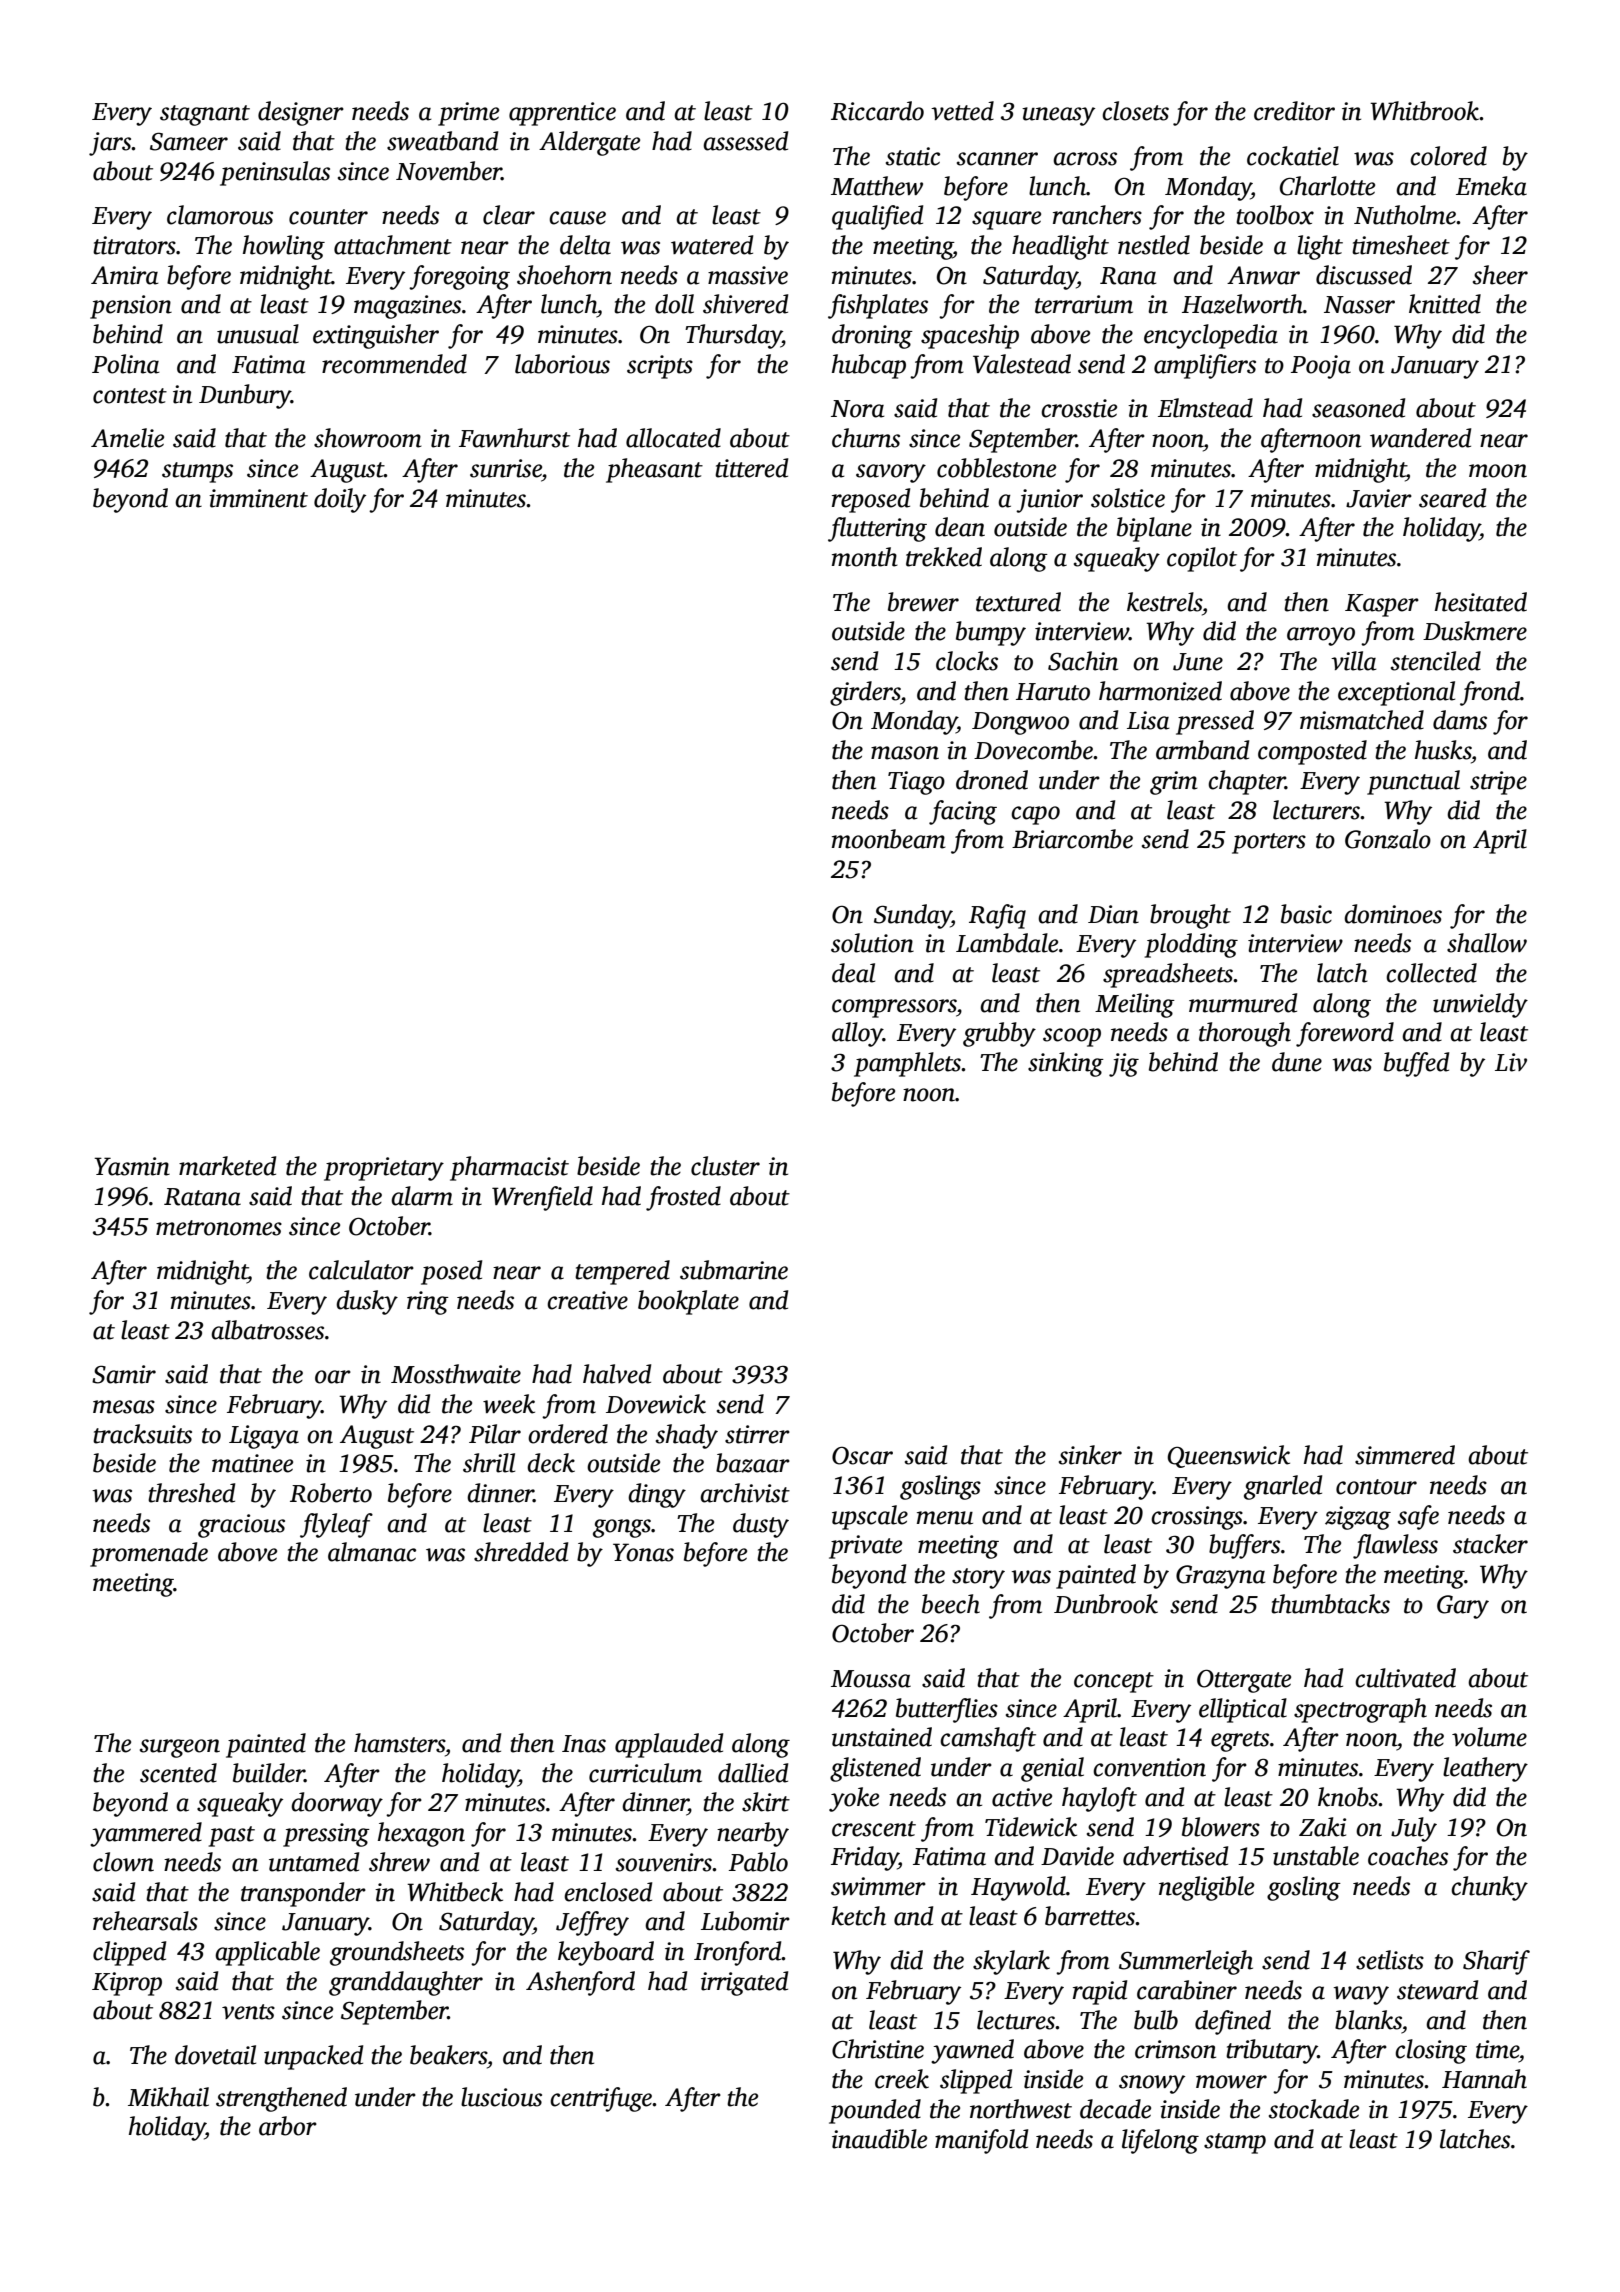 This screenshot has height=2292, width=1620. I want to click on ranchers, so click(1097, 215).
